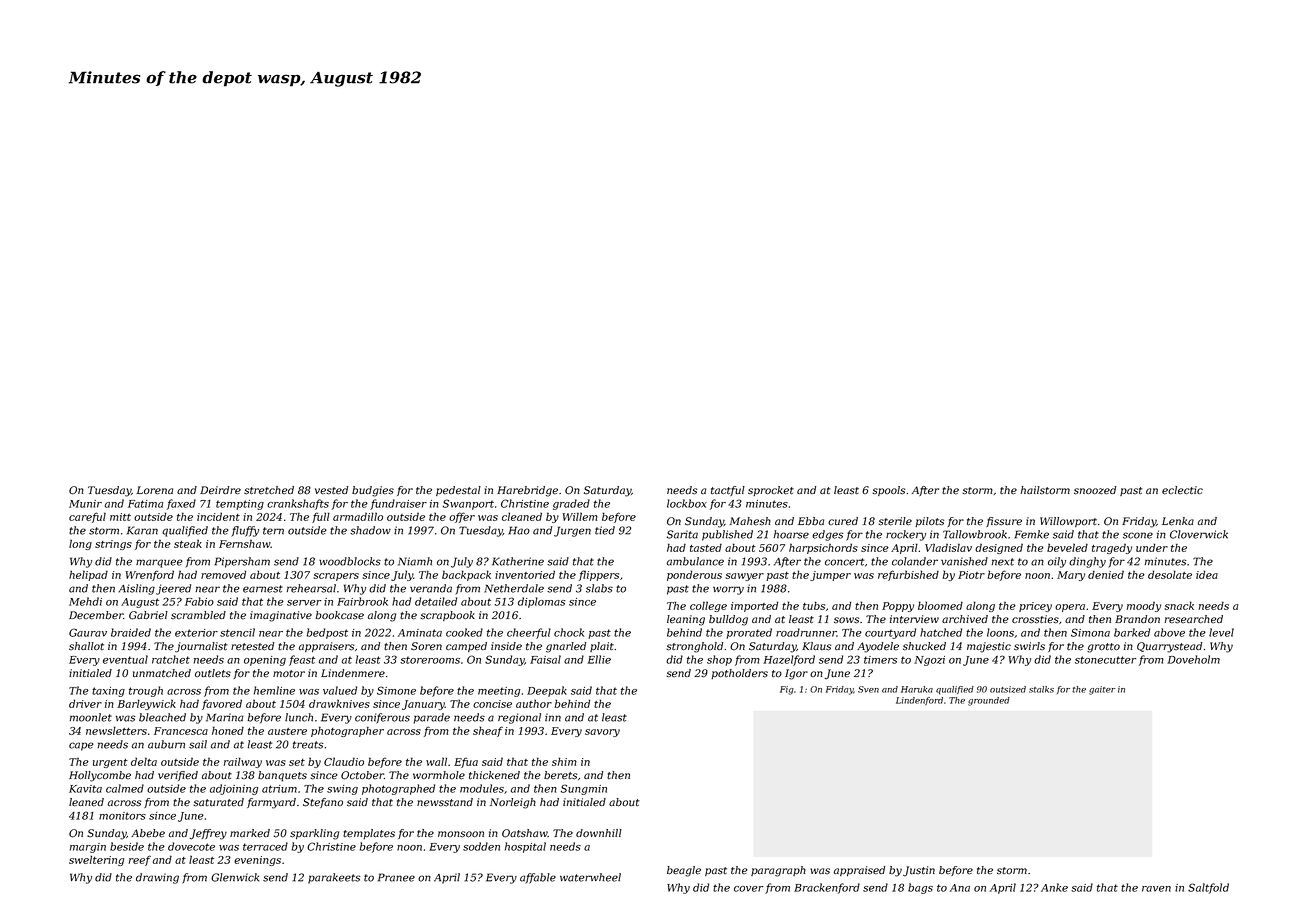  Describe the element at coordinates (1102, 690) in the screenshot. I see `gaiter` at that location.
